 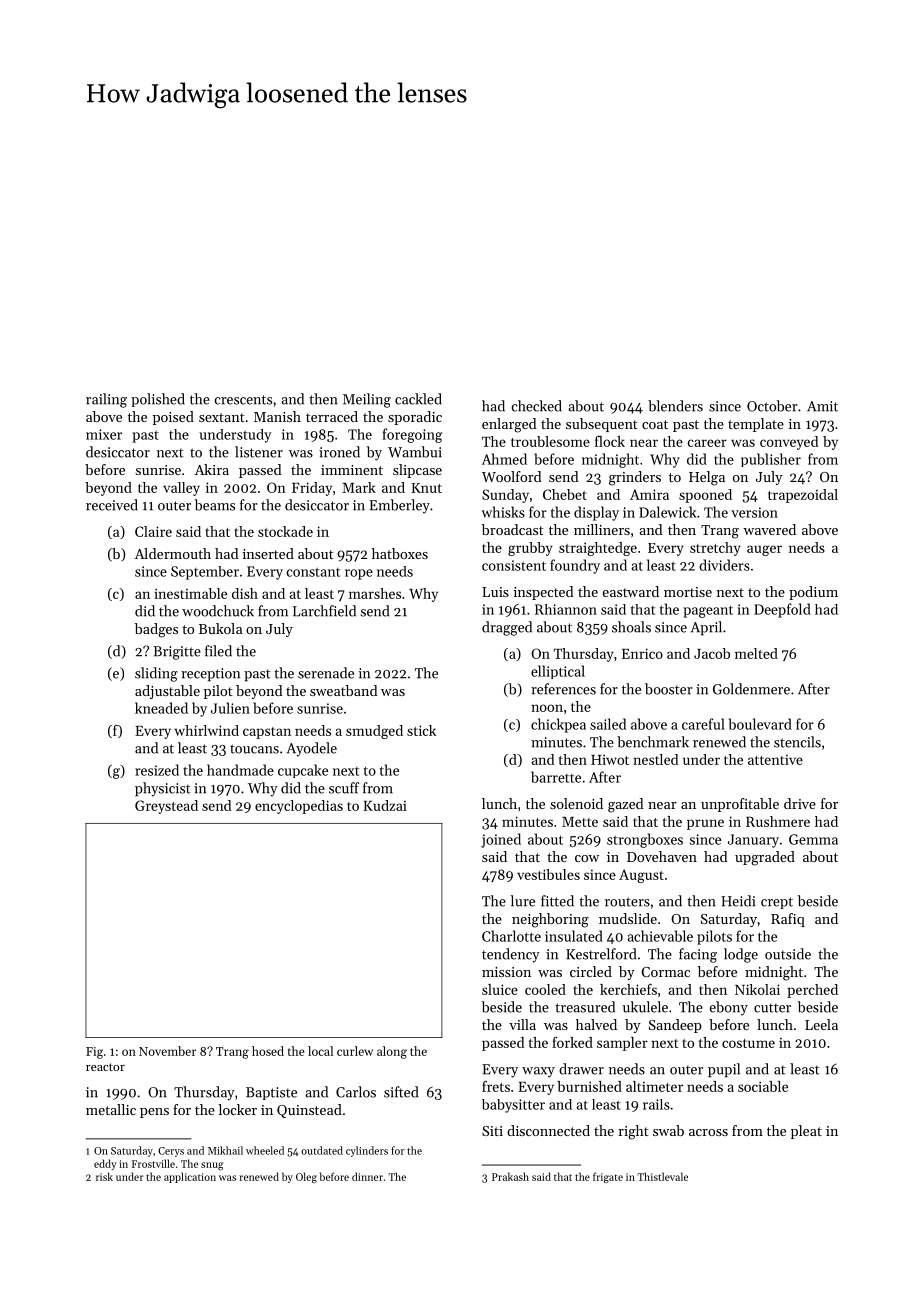 I want to click on perched, so click(x=812, y=991).
